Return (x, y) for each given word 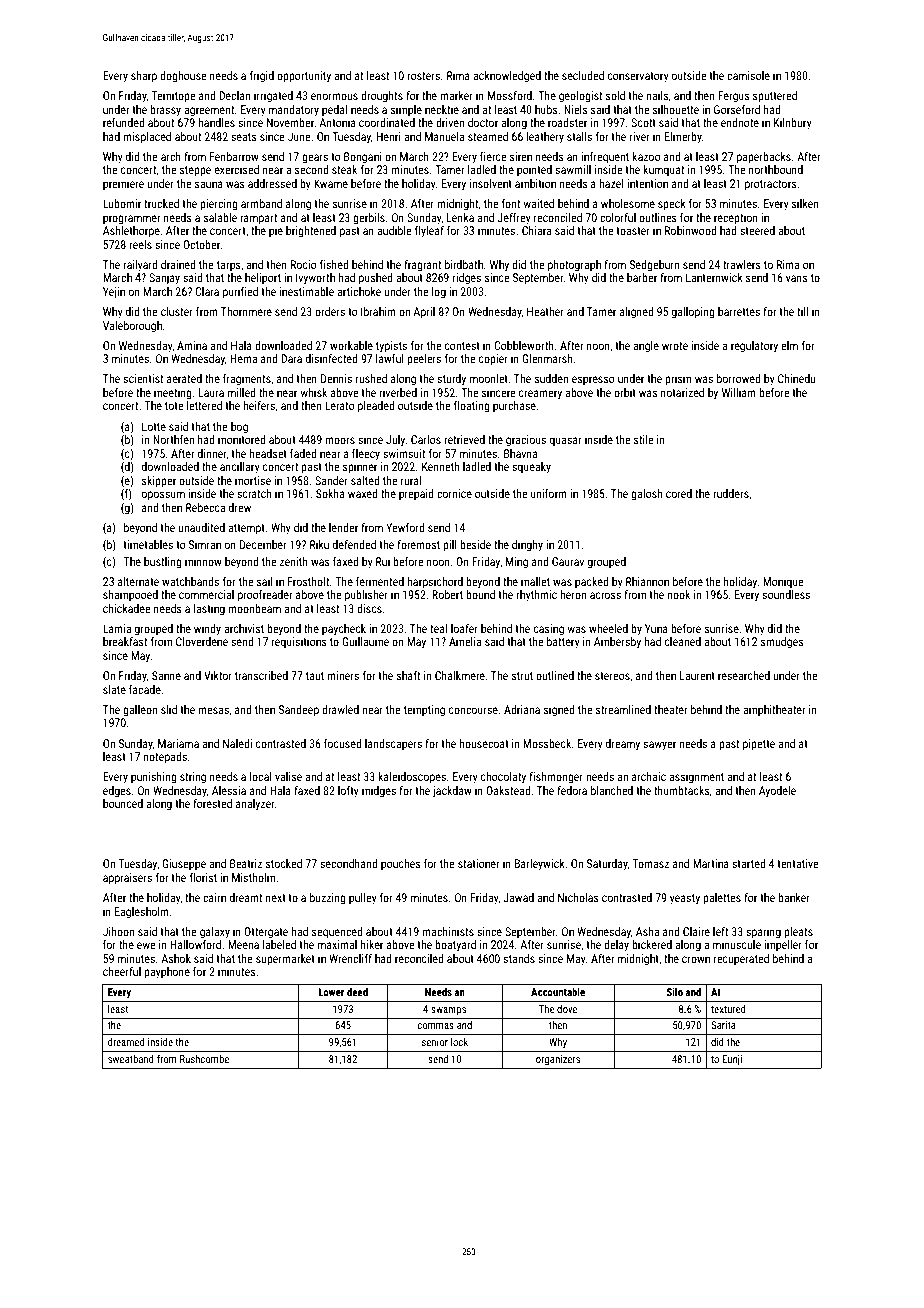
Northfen (173, 439)
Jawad (518, 897)
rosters (423, 76)
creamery (540, 395)
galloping (693, 313)
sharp (144, 77)
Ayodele (777, 792)
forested (212, 803)
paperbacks (764, 158)
